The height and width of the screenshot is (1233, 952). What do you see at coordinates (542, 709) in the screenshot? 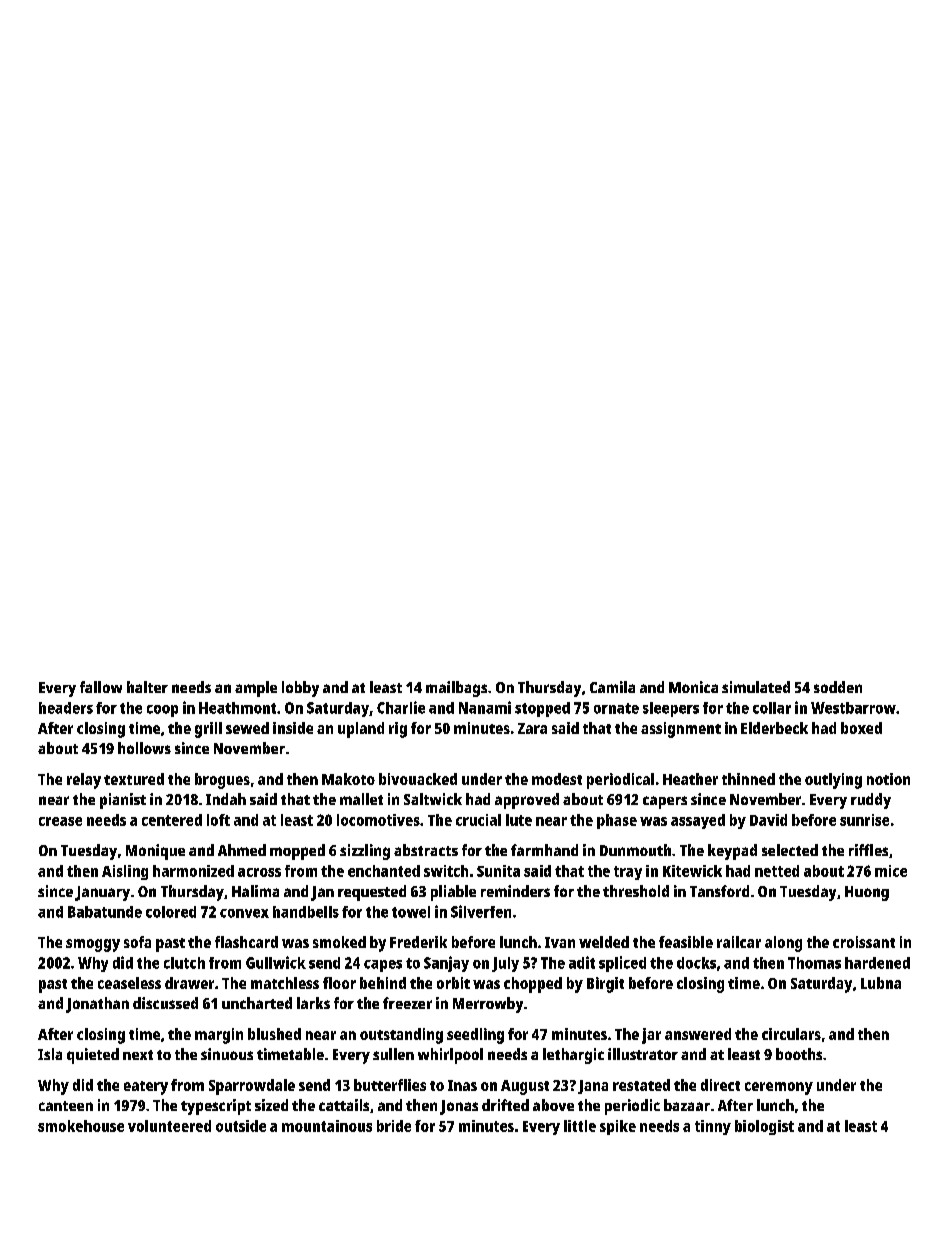
I see `stopped` at bounding box center [542, 709].
